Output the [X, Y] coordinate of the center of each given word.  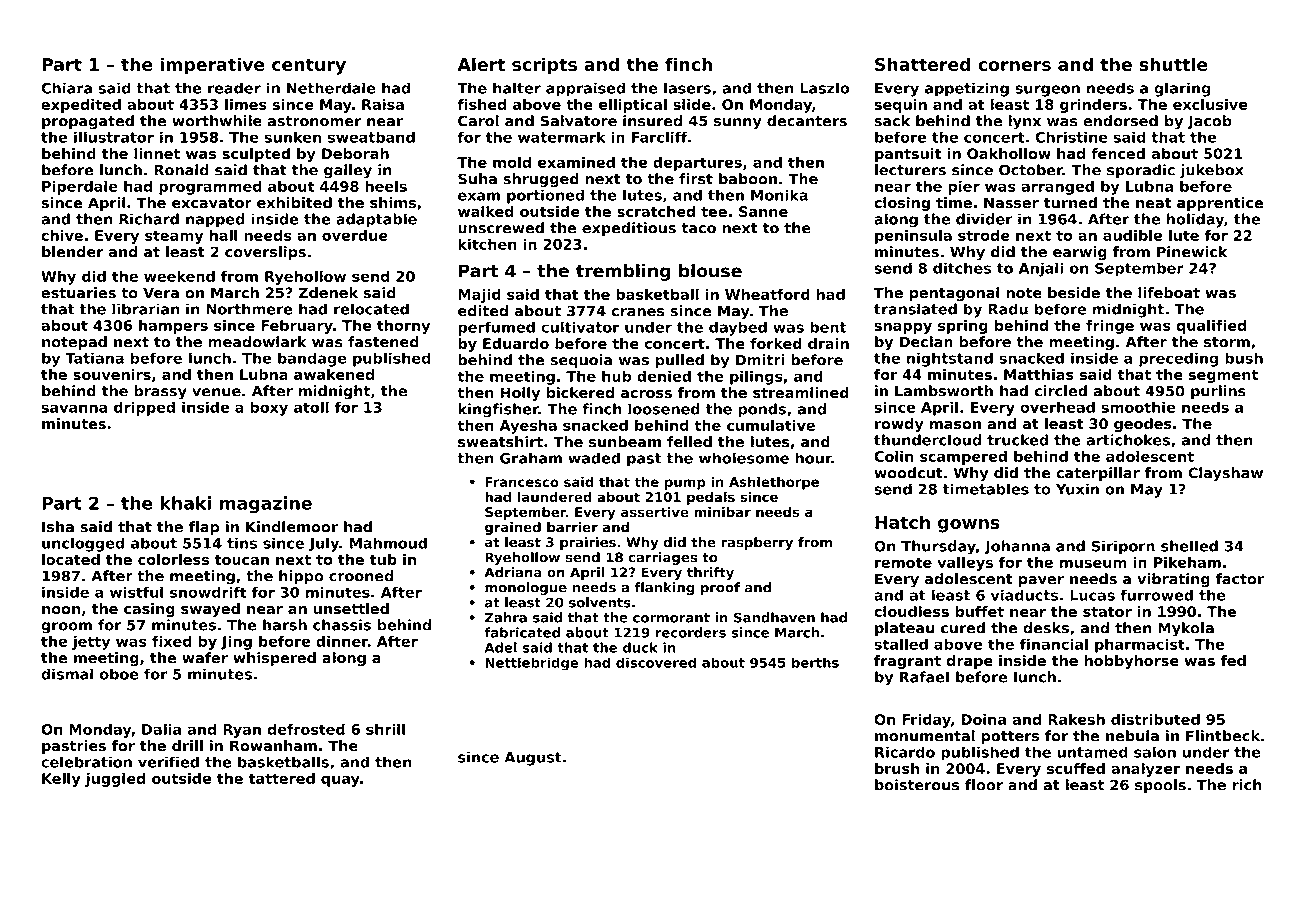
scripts [544, 66]
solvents [600, 602]
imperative [212, 66]
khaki [185, 503]
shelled [1189, 546]
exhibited [294, 202]
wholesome [744, 458]
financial [1054, 644]
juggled [115, 779]
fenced [1118, 153]
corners [1014, 66]
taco [698, 228]
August [533, 759]
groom [66, 628]
